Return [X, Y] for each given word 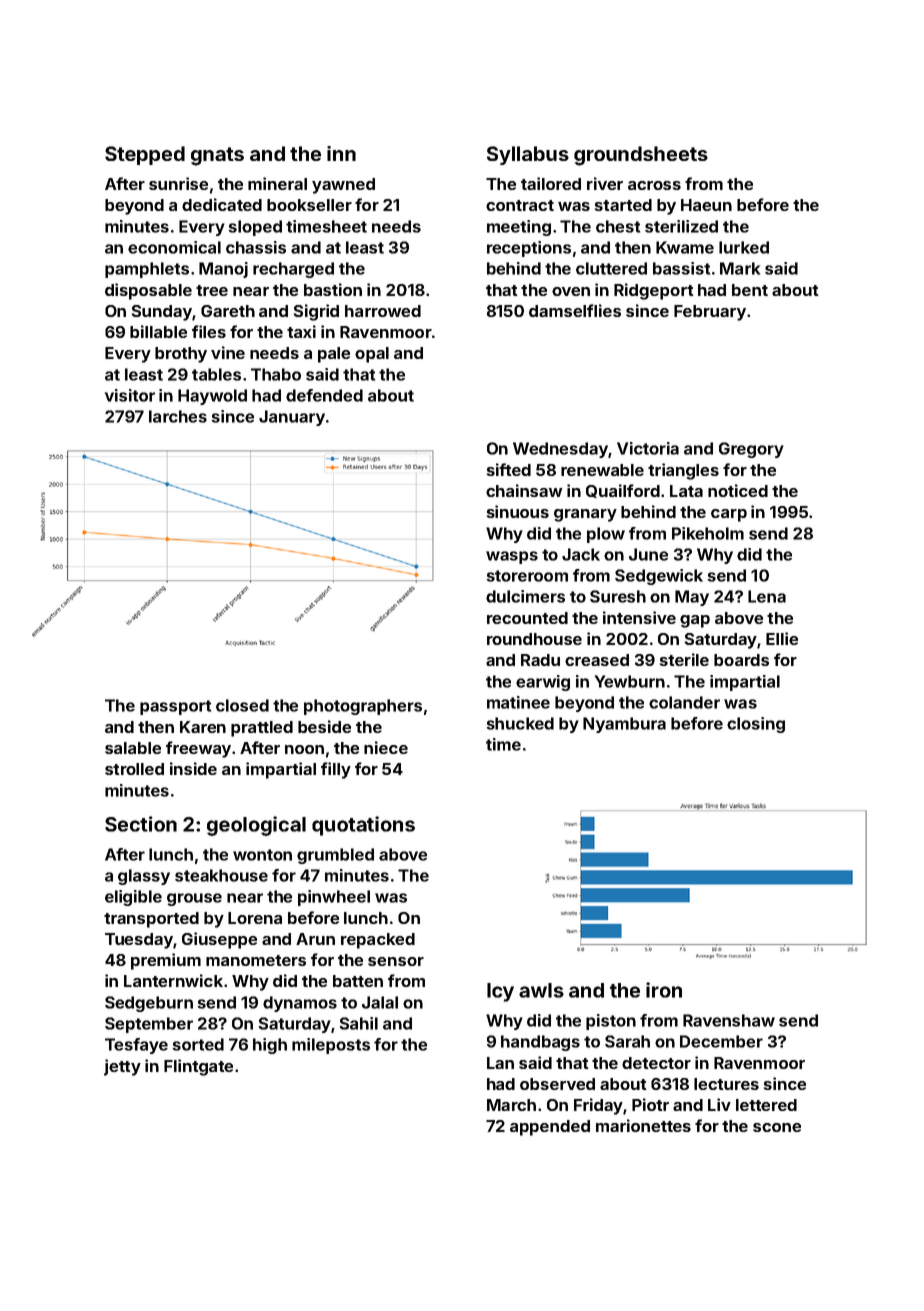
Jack [581, 554]
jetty [122, 1067]
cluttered [611, 268]
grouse [194, 899]
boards [741, 660]
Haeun [706, 205]
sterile [684, 659]
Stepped [145, 155]
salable [133, 748]
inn [341, 153]
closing [756, 725]
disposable [148, 291]
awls [541, 990]
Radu [540, 660]
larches [178, 416]
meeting [519, 228]
